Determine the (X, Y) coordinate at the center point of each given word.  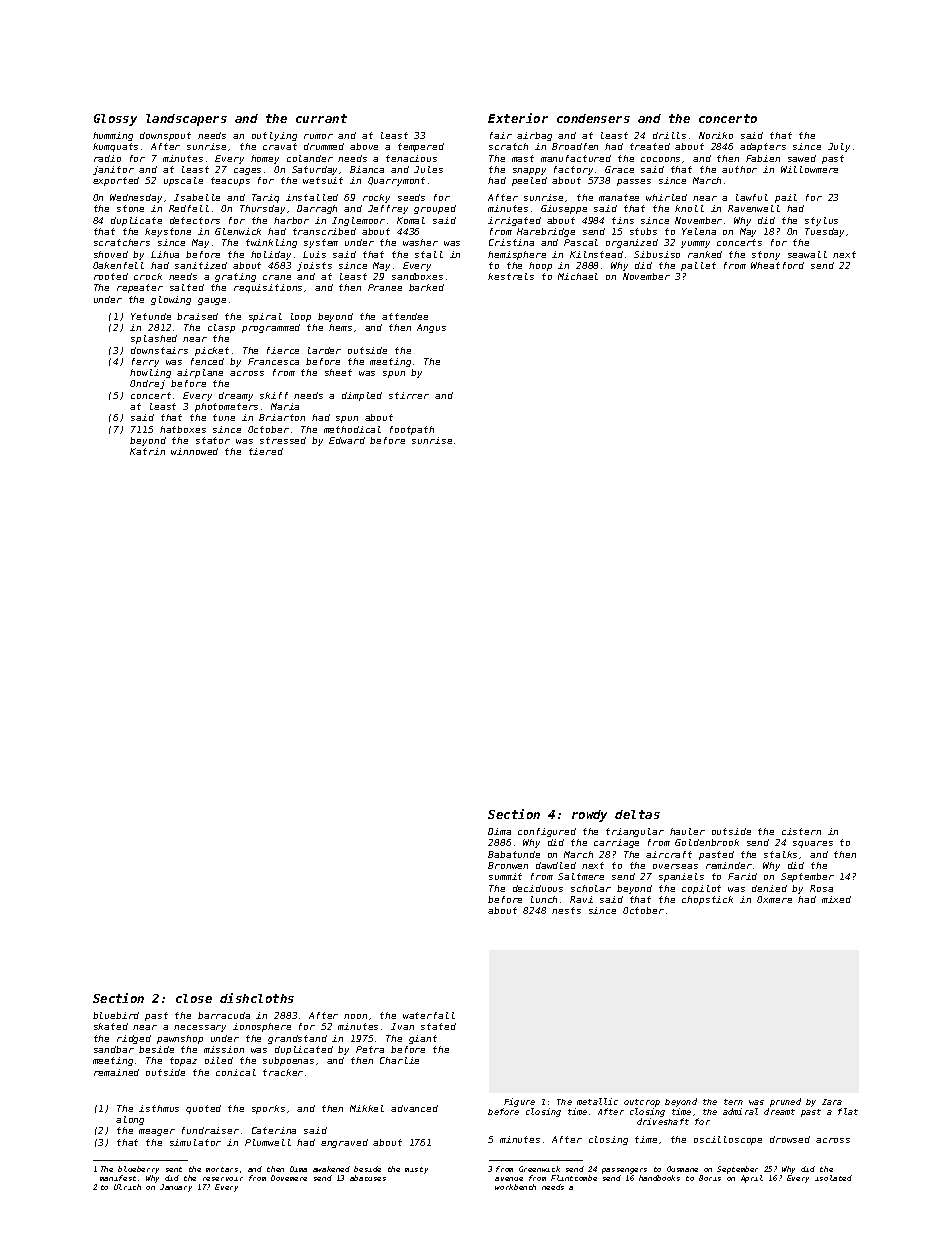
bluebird (116, 1015)
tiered (266, 451)
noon (355, 1016)
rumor (318, 136)
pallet (698, 266)
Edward (347, 440)
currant (321, 118)
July (839, 147)
